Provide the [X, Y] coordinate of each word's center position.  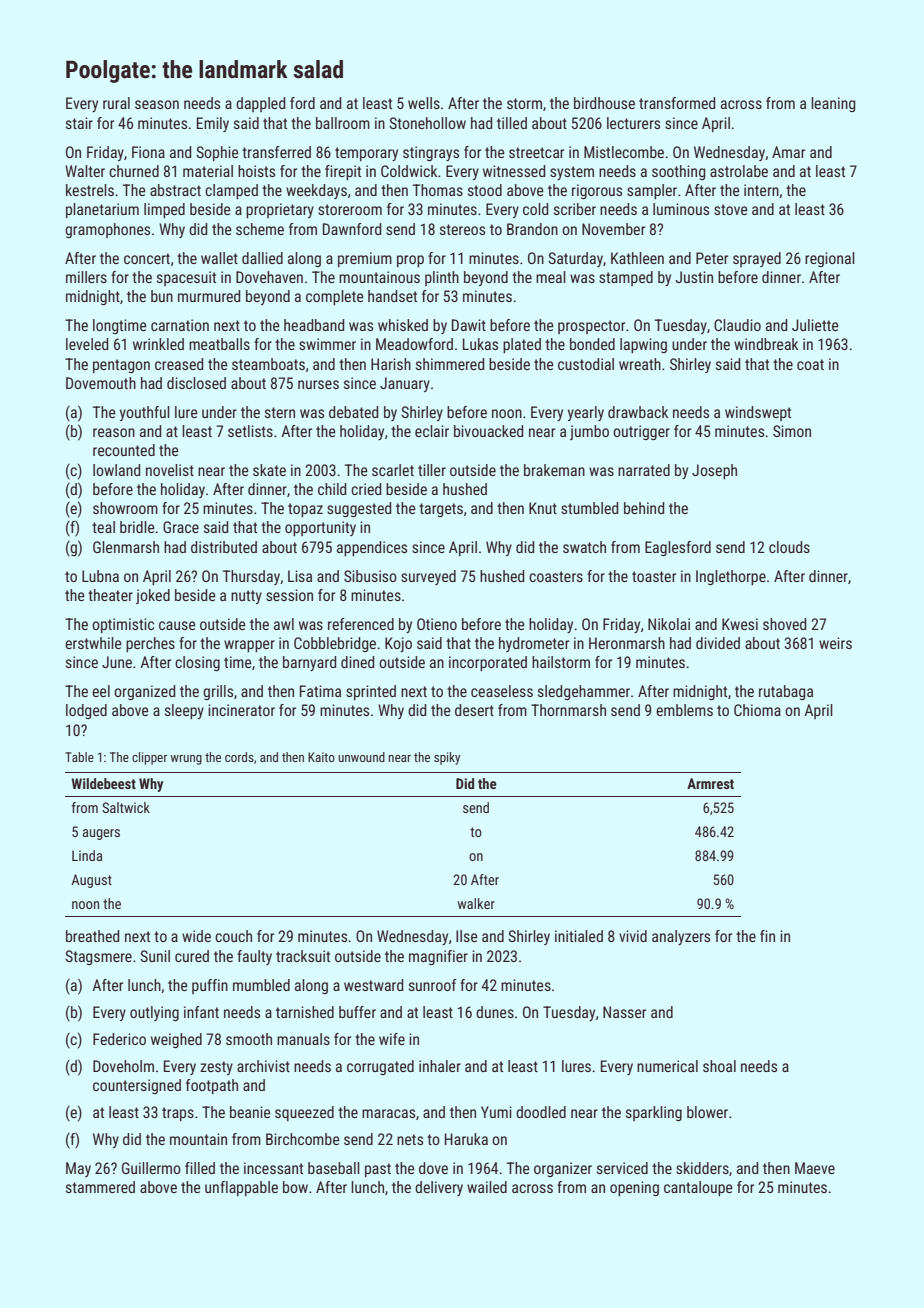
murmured [209, 296]
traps [178, 1114]
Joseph [714, 471]
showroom [125, 508]
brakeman [554, 470]
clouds [789, 547]
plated [522, 345]
